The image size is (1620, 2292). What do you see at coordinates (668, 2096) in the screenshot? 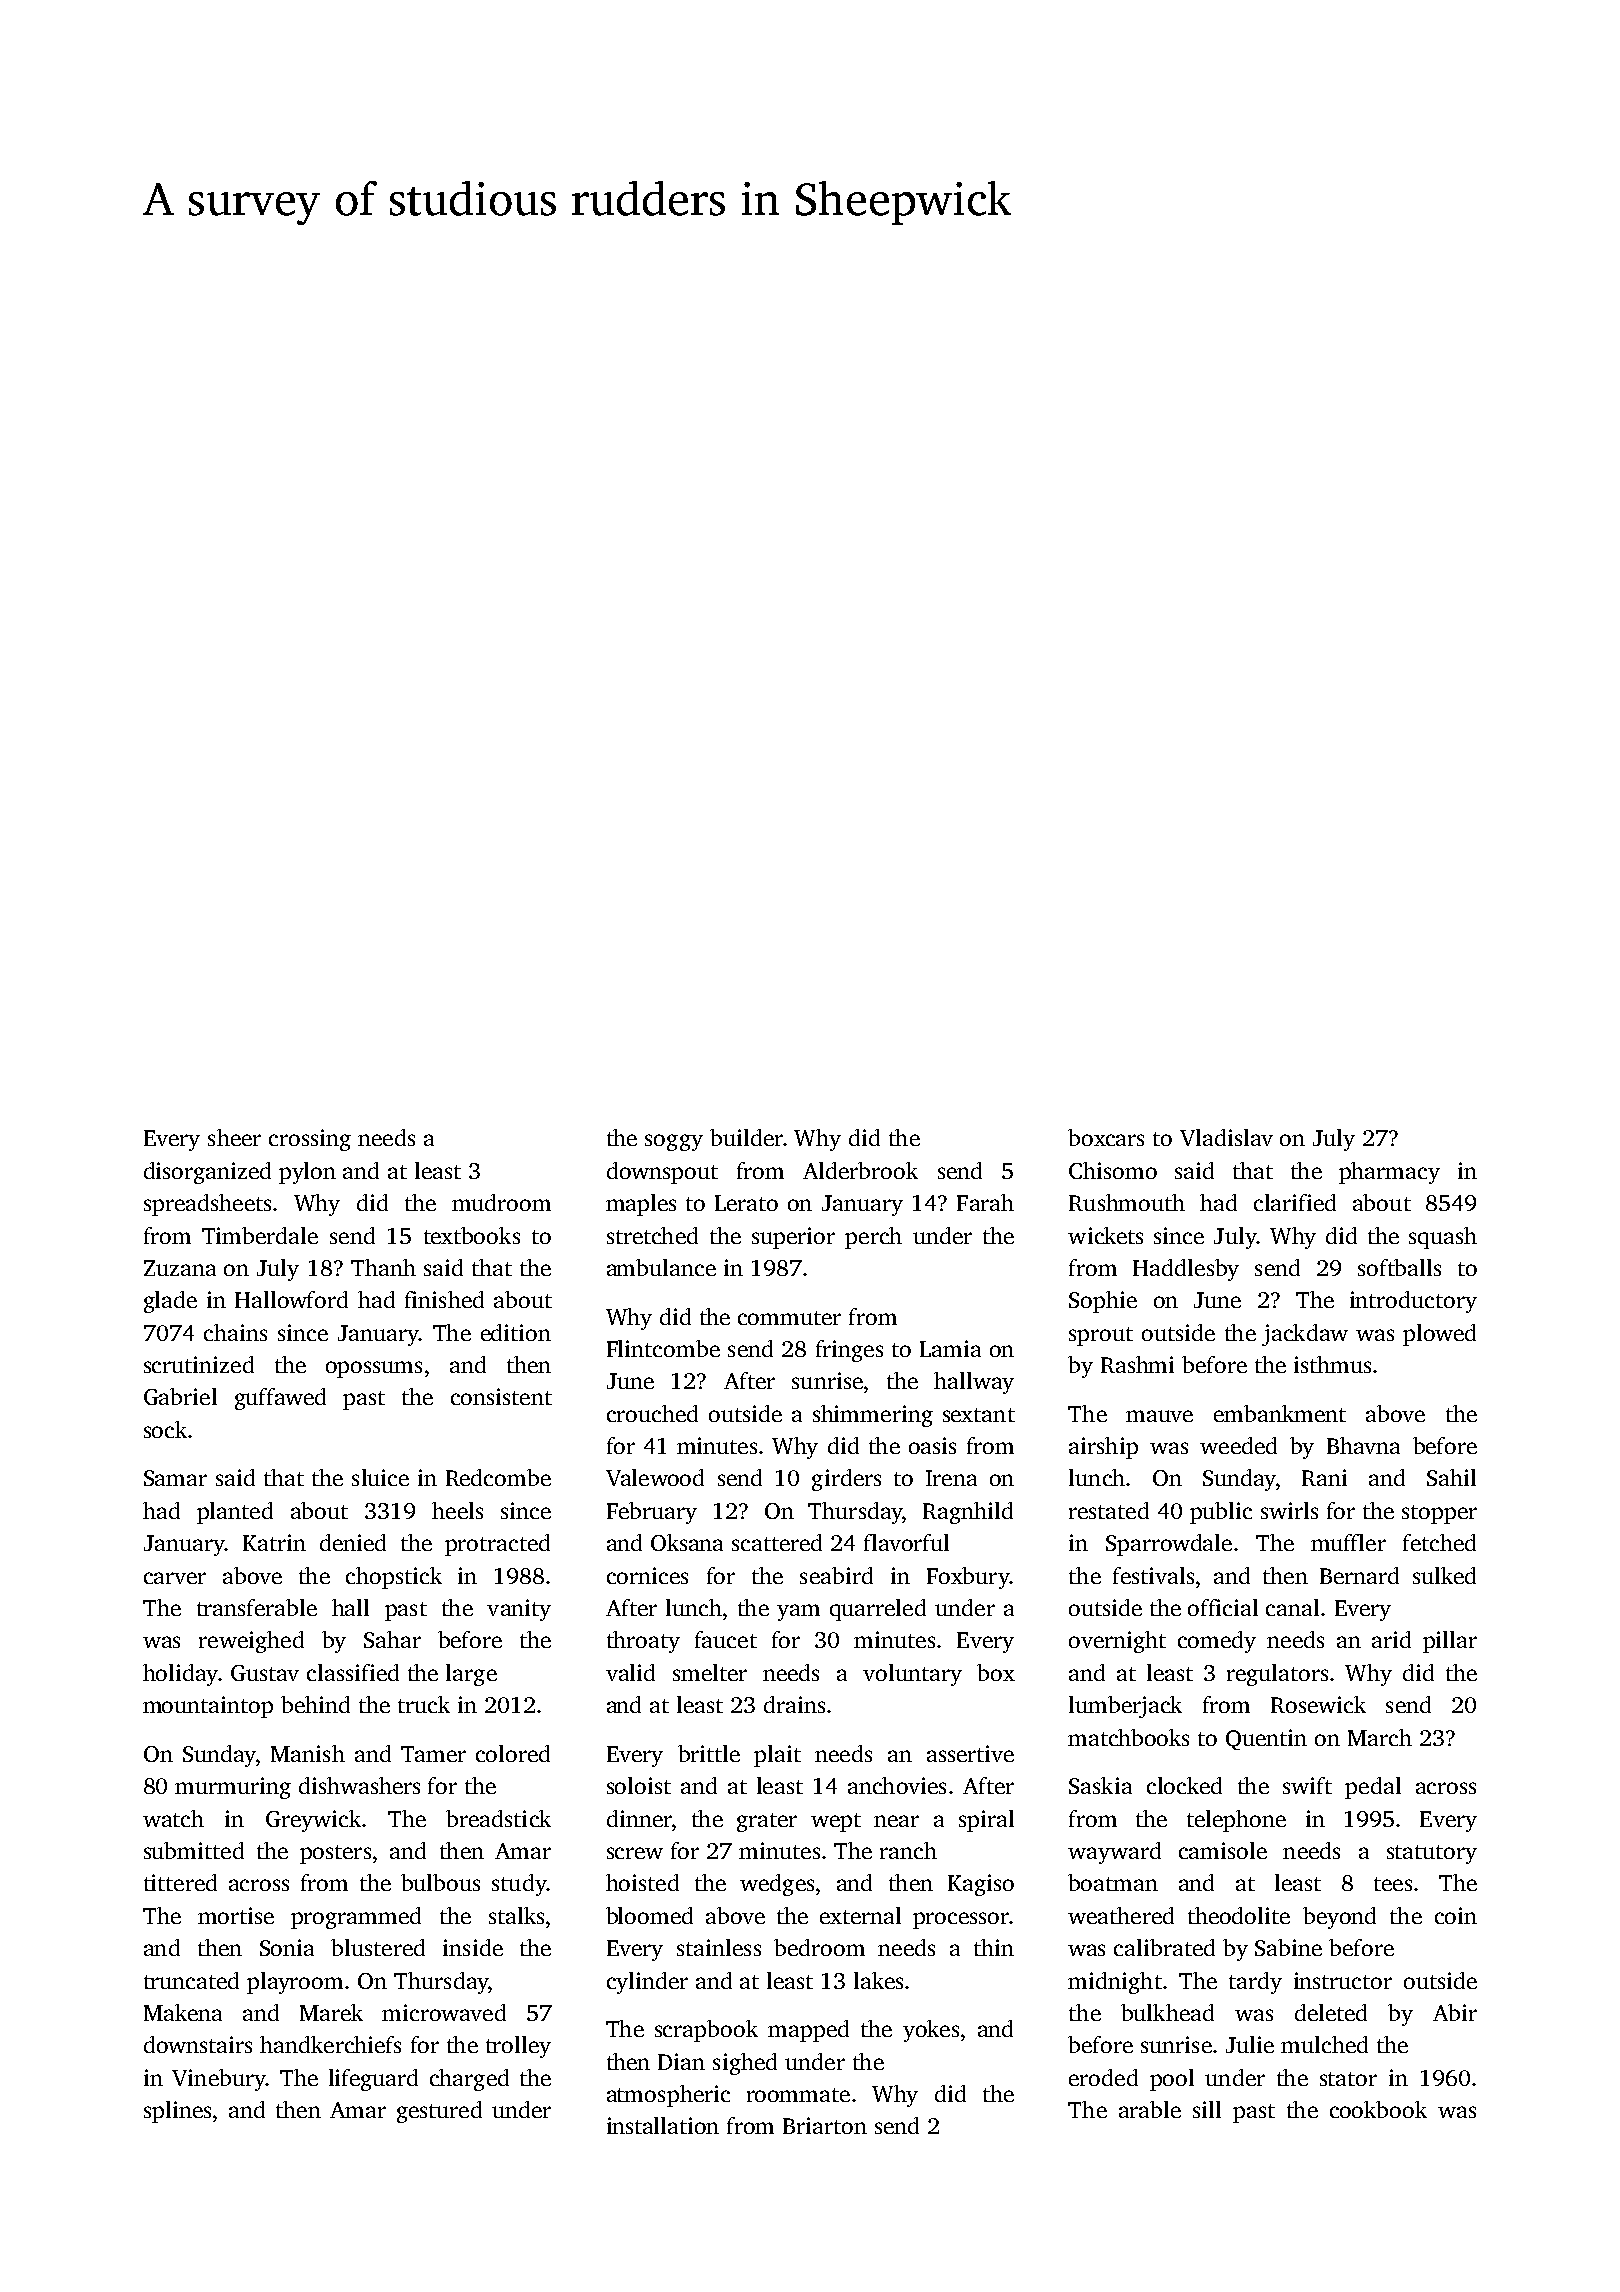
I see `atmospheric` at bounding box center [668, 2096].
